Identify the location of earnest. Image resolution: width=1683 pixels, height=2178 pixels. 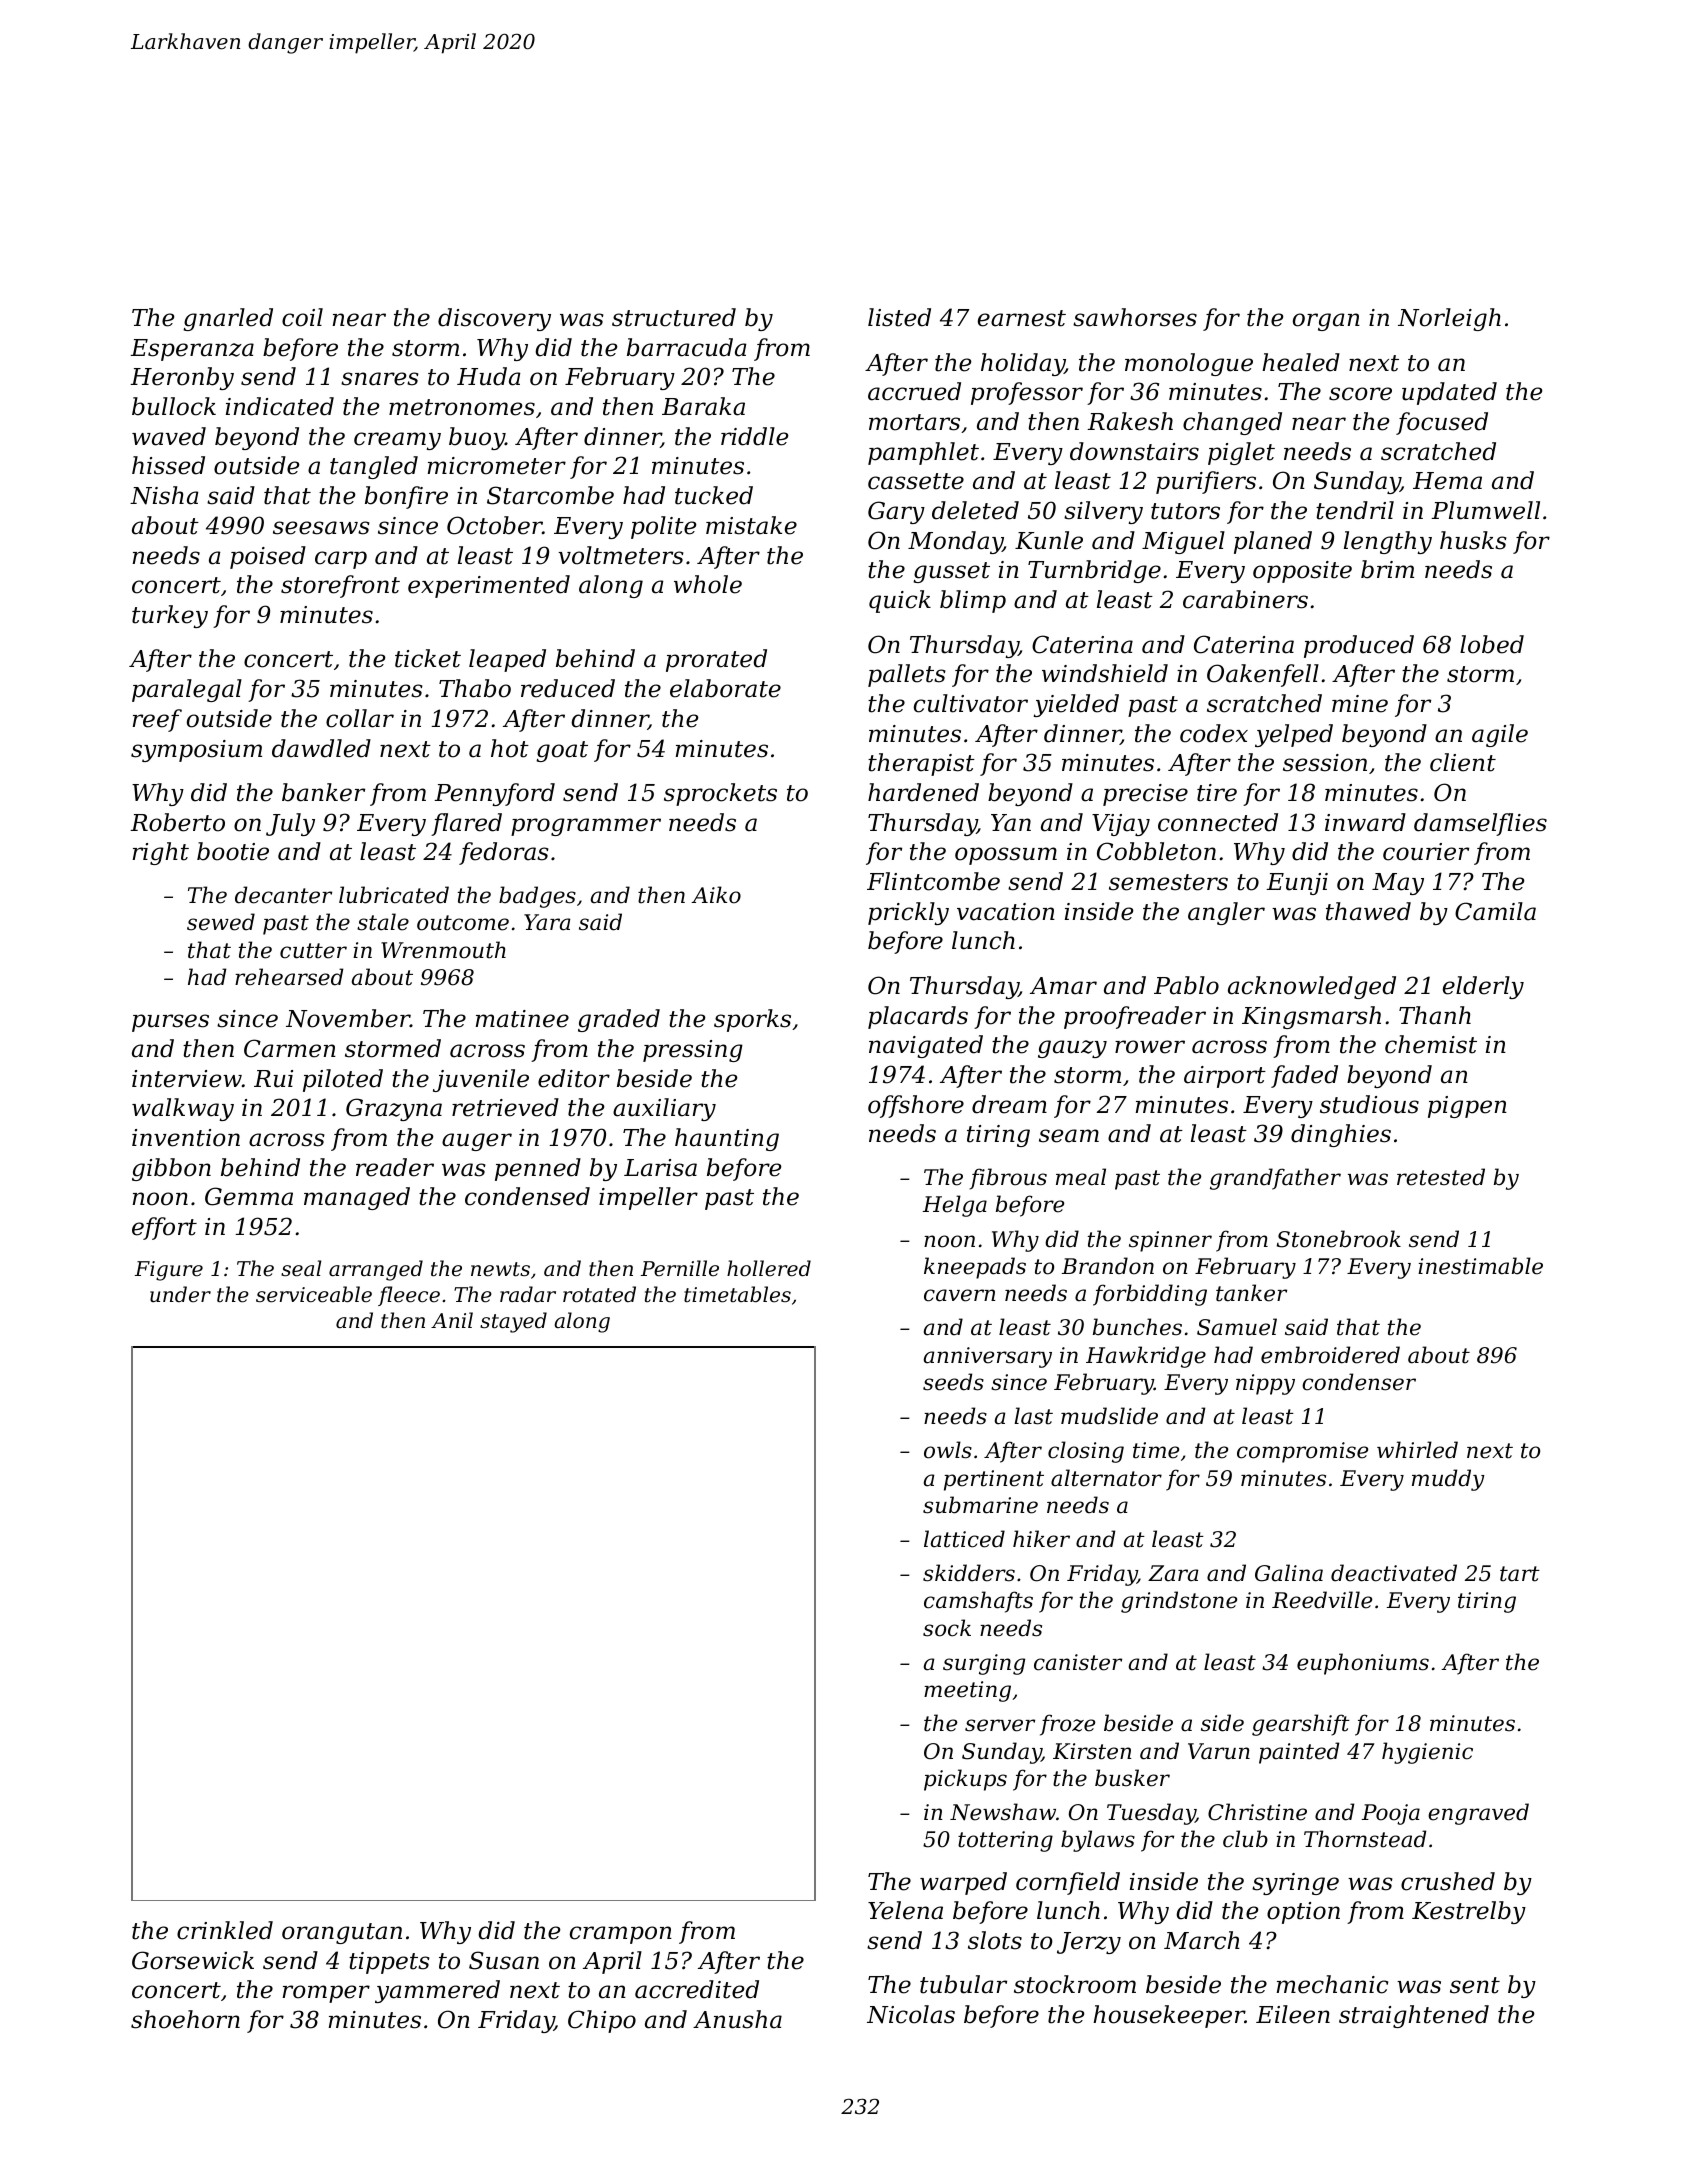
(1022, 318).
